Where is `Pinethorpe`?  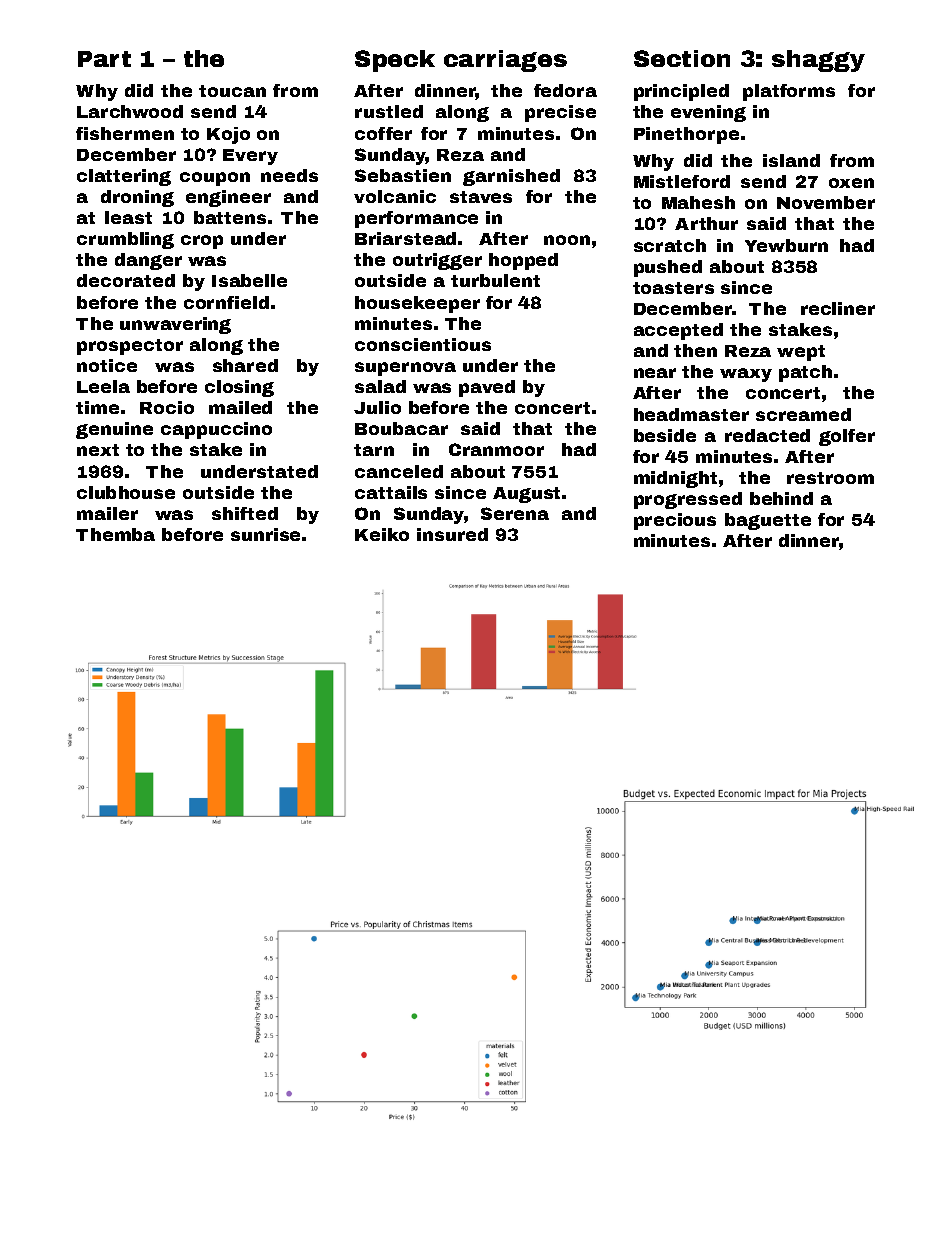 Pinethorpe is located at coordinates (686, 135).
